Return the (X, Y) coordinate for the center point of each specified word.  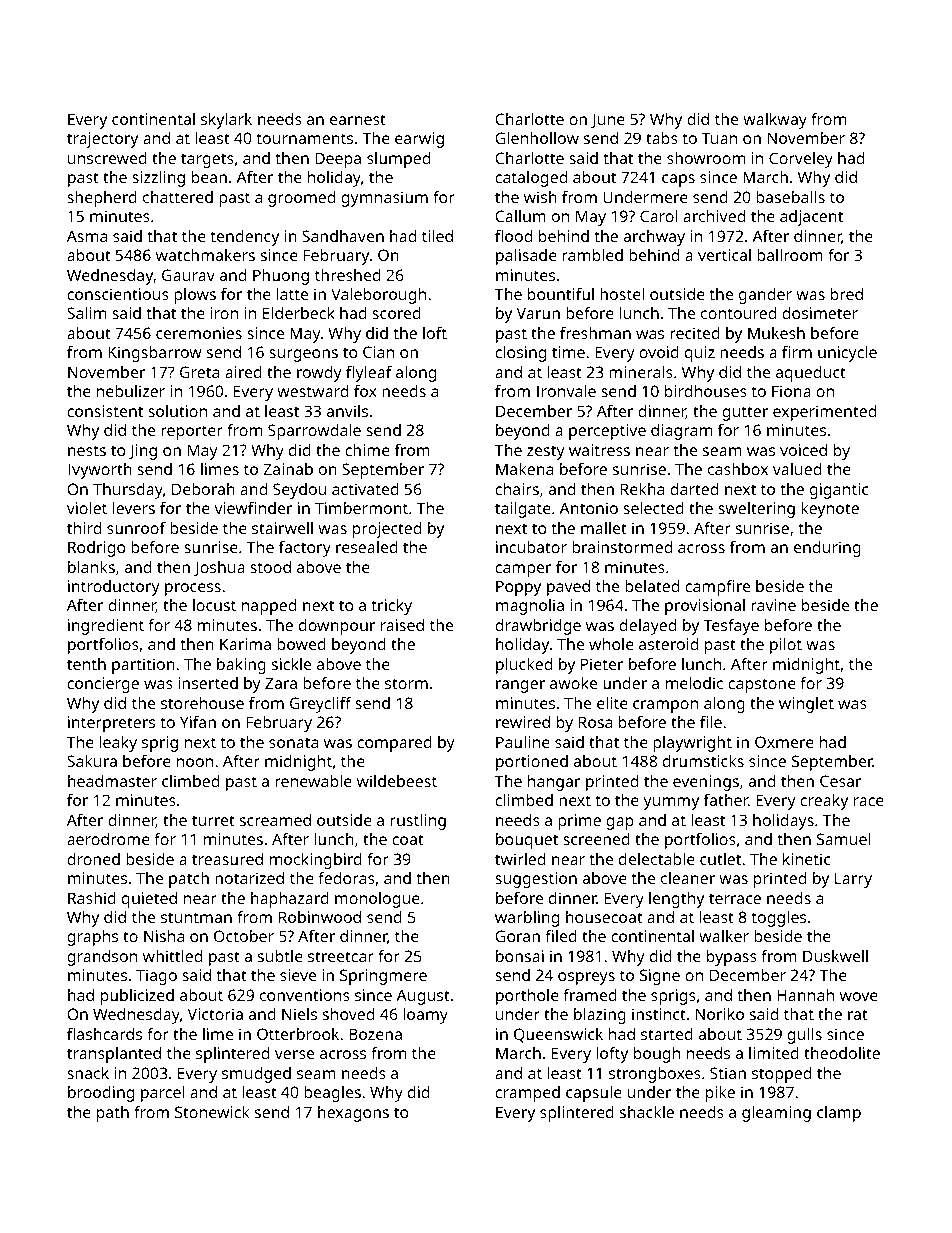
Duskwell (835, 956)
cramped (527, 1094)
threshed (348, 275)
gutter (745, 413)
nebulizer (131, 391)
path (113, 1114)
